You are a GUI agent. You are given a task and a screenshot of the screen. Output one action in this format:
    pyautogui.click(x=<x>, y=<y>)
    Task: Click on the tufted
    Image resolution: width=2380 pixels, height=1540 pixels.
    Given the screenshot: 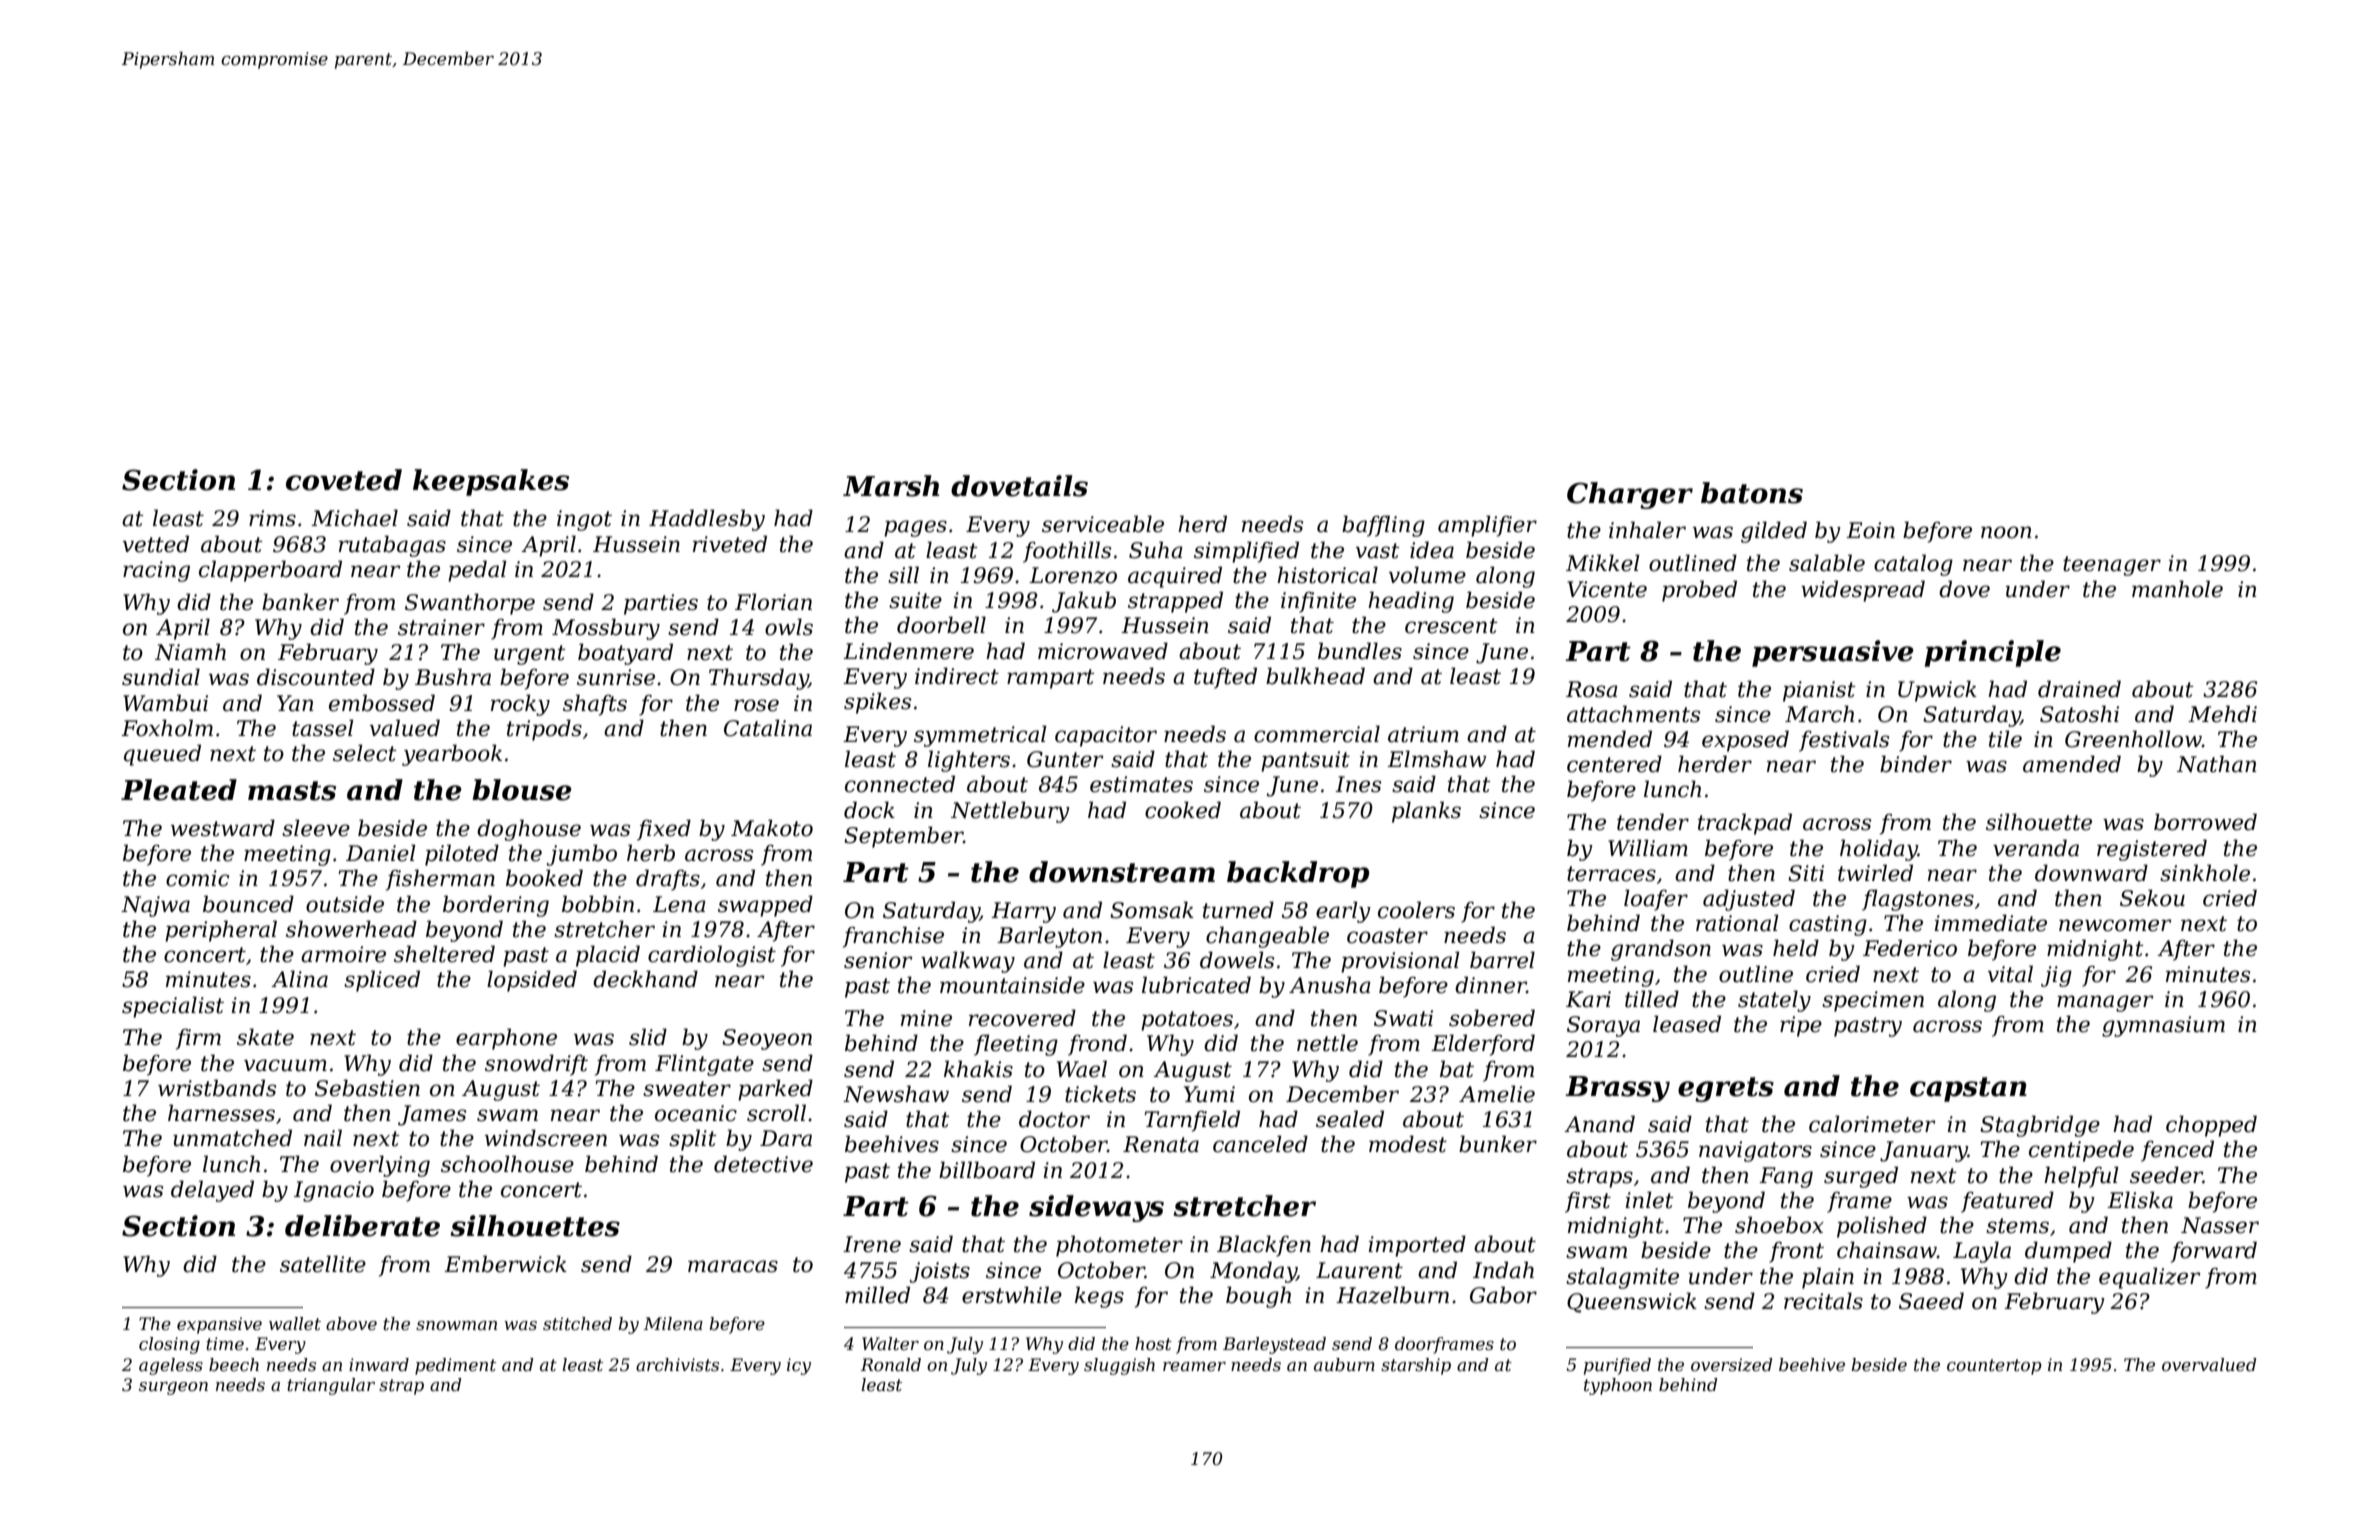 What is the action you would take?
    pyautogui.click(x=1225, y=678)
